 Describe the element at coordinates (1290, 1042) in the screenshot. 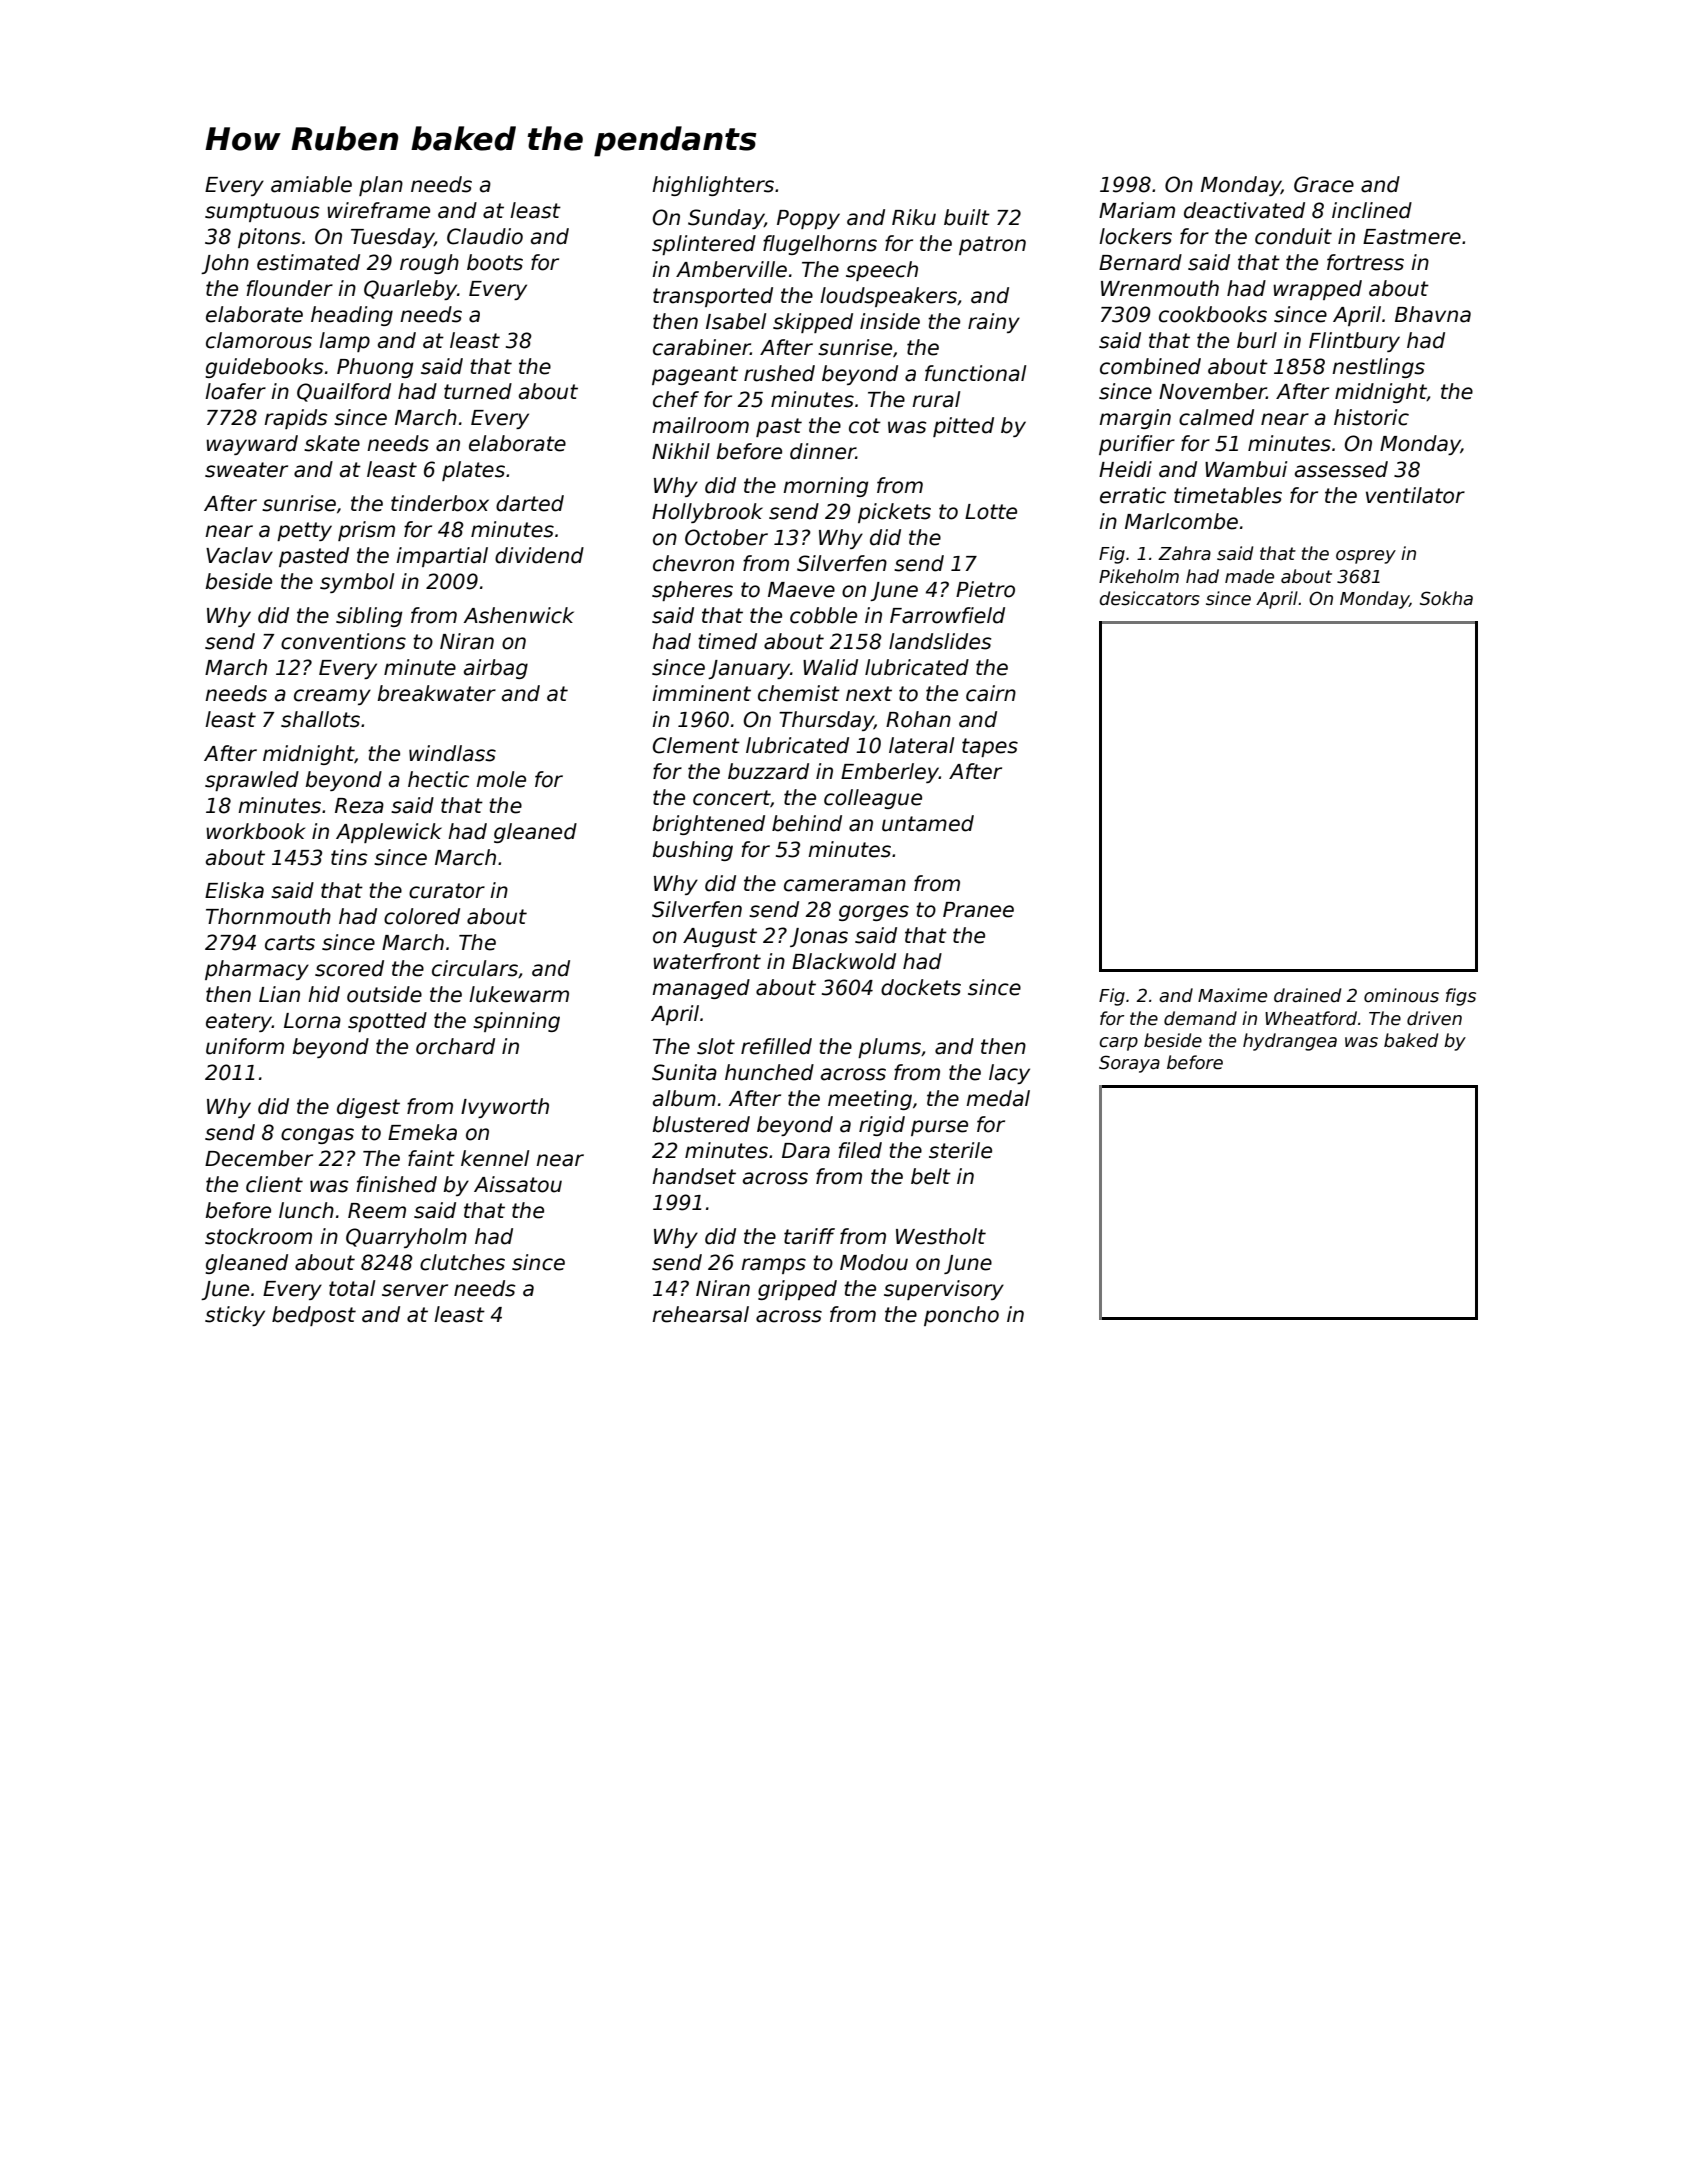

I see `hydrangea` at that location.
